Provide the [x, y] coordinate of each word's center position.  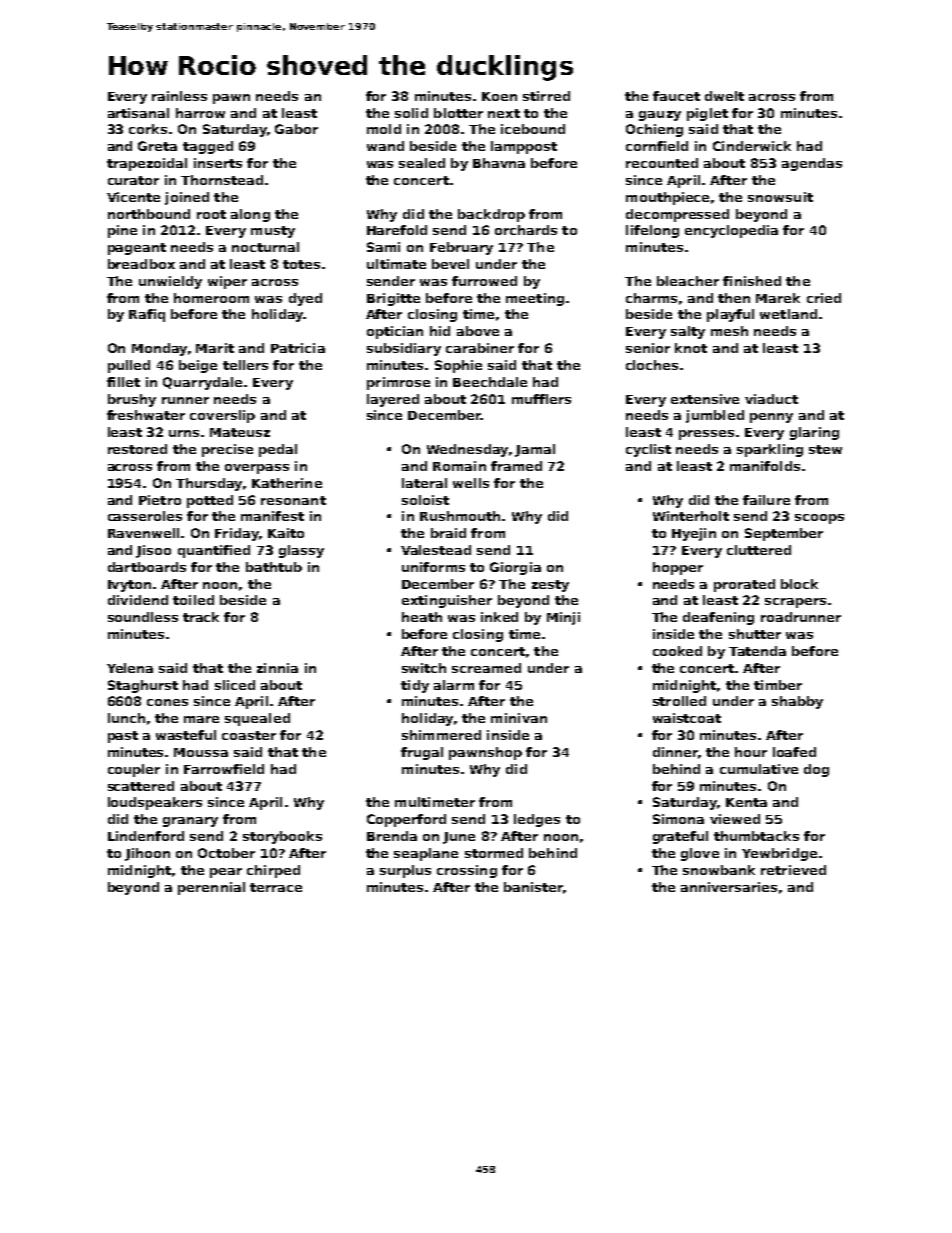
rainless [179, 96]
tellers [245, 365]
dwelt [724, 96]
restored [137, 449]
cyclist [648, 450]
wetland [788, 314]
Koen [499, 96]
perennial [211, 888]
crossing [467, 871]
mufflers [541, 399]
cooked [677, 651]
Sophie [458, 366]
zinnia [277, 668]
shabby [797, 702]
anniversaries [729, 887]
